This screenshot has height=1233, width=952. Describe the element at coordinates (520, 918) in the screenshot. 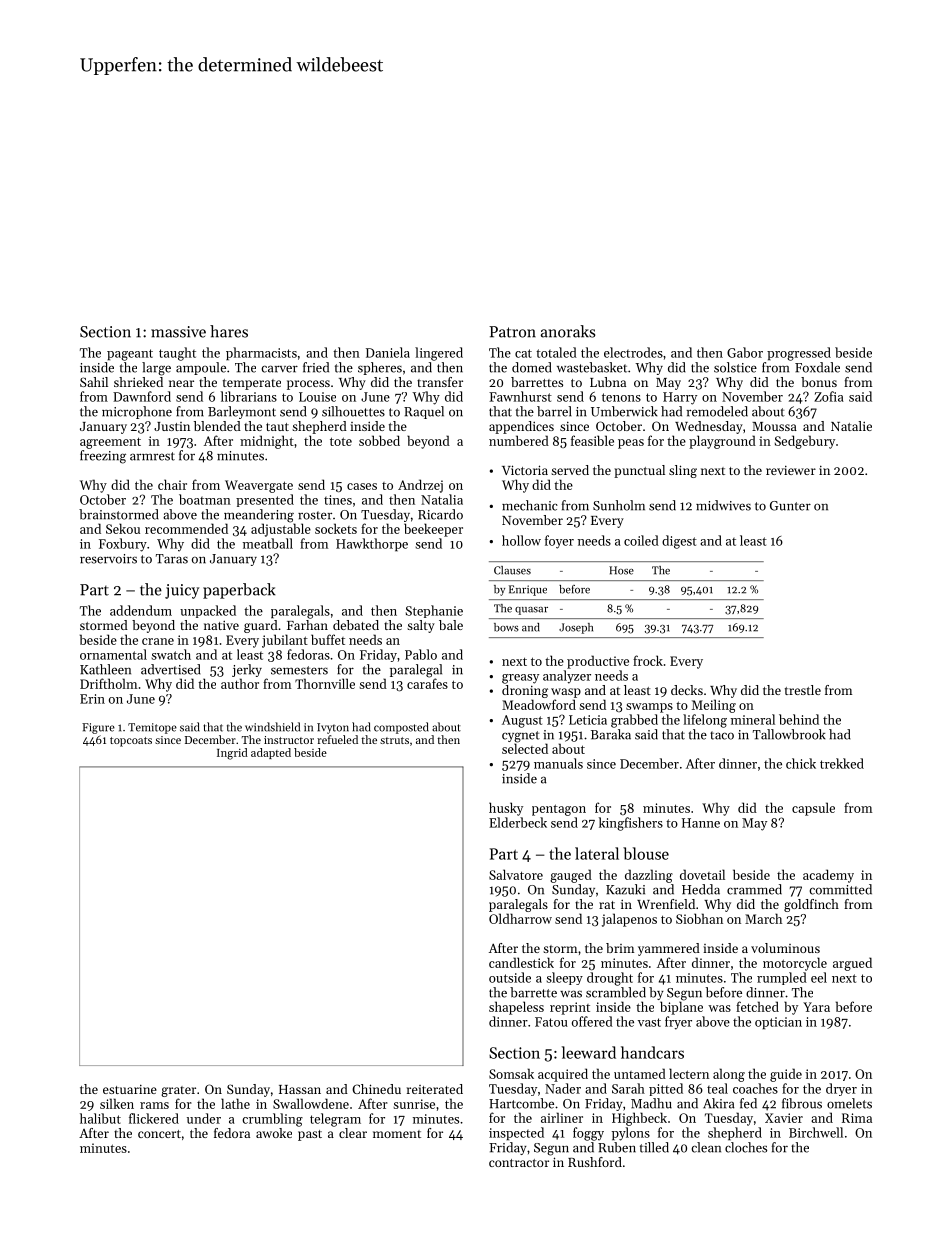

I see `Oldharrow` at that location.
